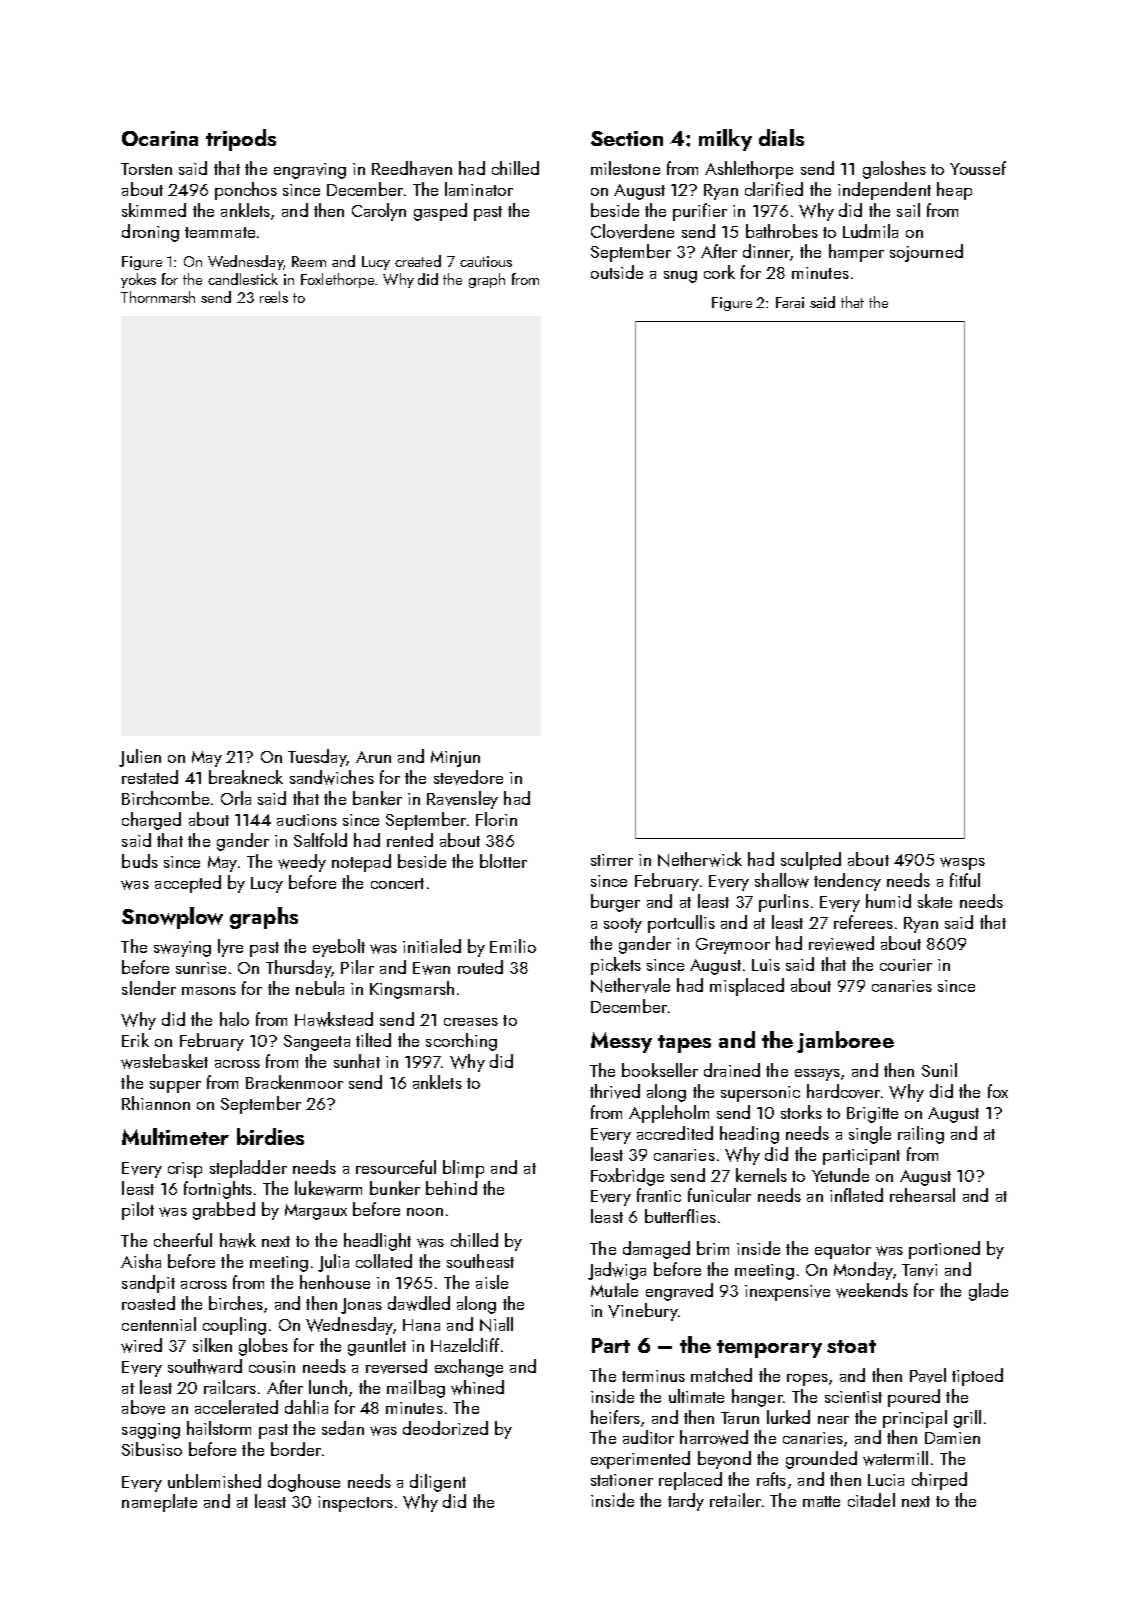 This page has width=1131, height=1599. I want to click on Tuesday, so click(317, 758).
